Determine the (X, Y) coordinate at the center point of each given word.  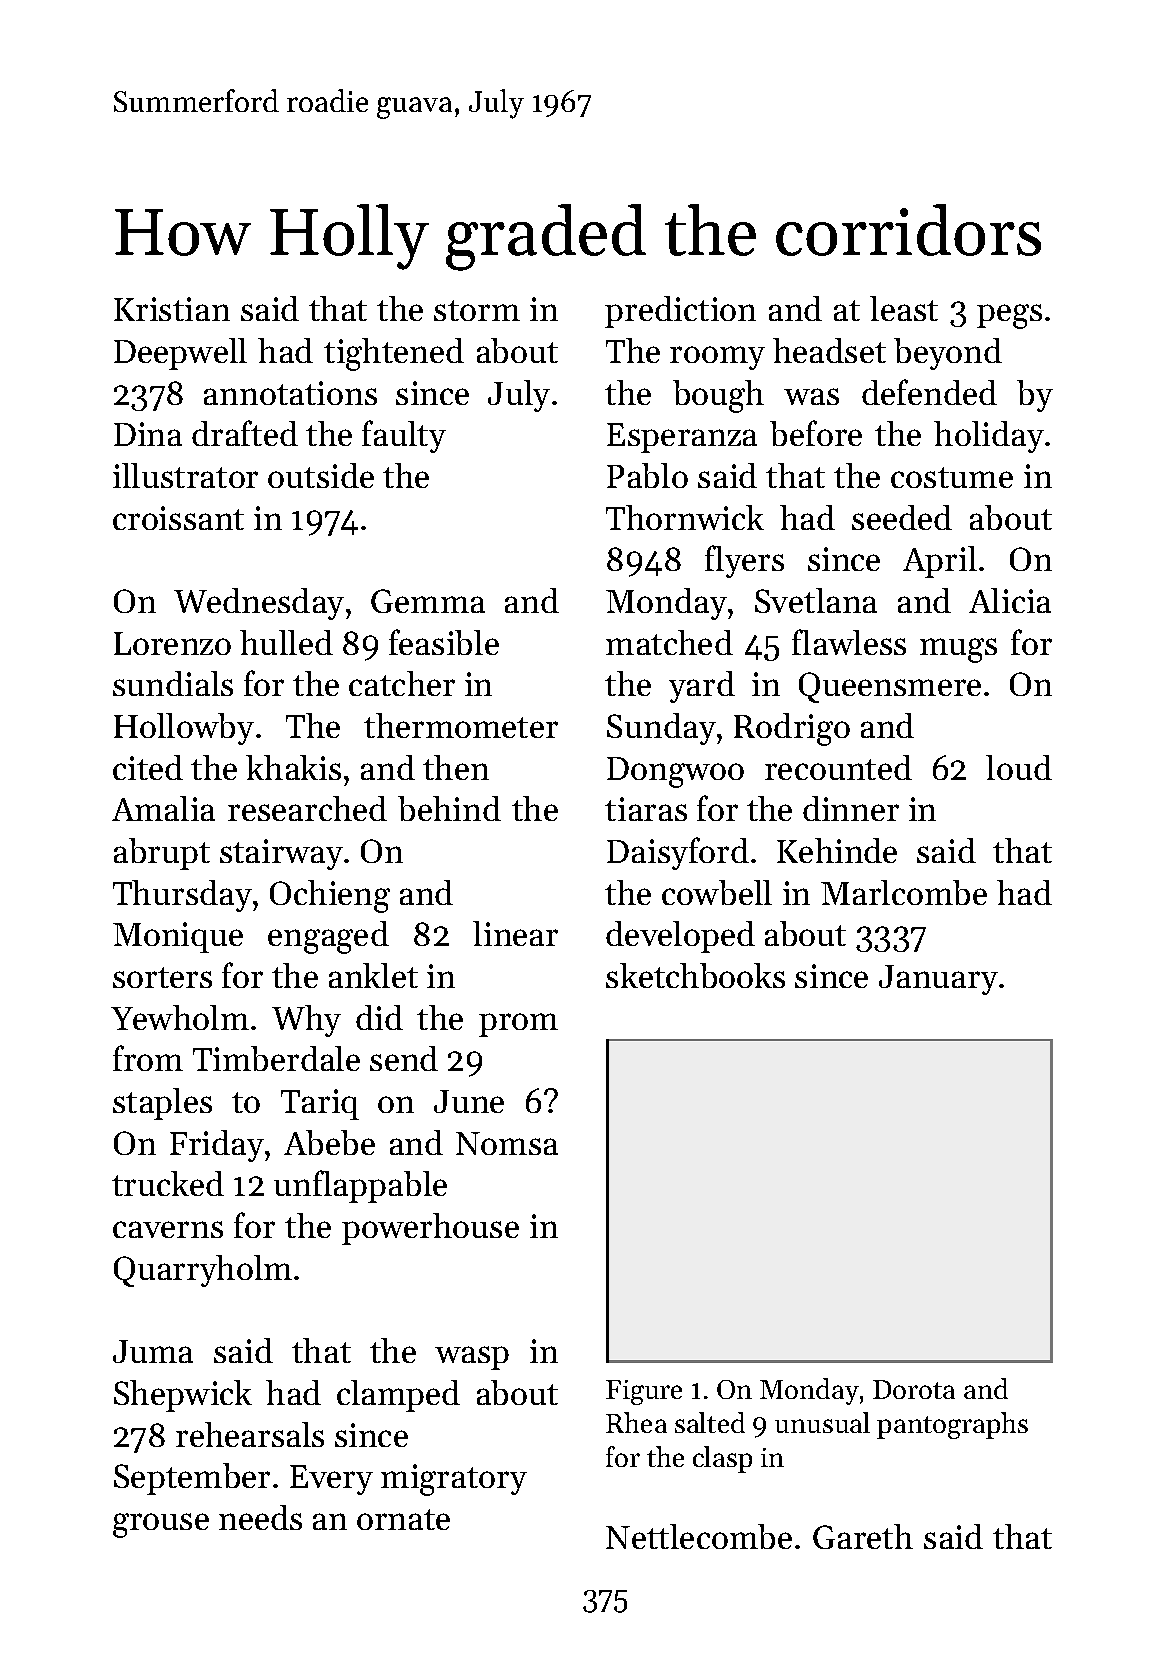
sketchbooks (695, 975)
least (904, 308)
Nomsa (507, 1143)
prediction (680, 312)
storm (477, 310)
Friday (217, 1146)
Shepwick (183, 1396)
